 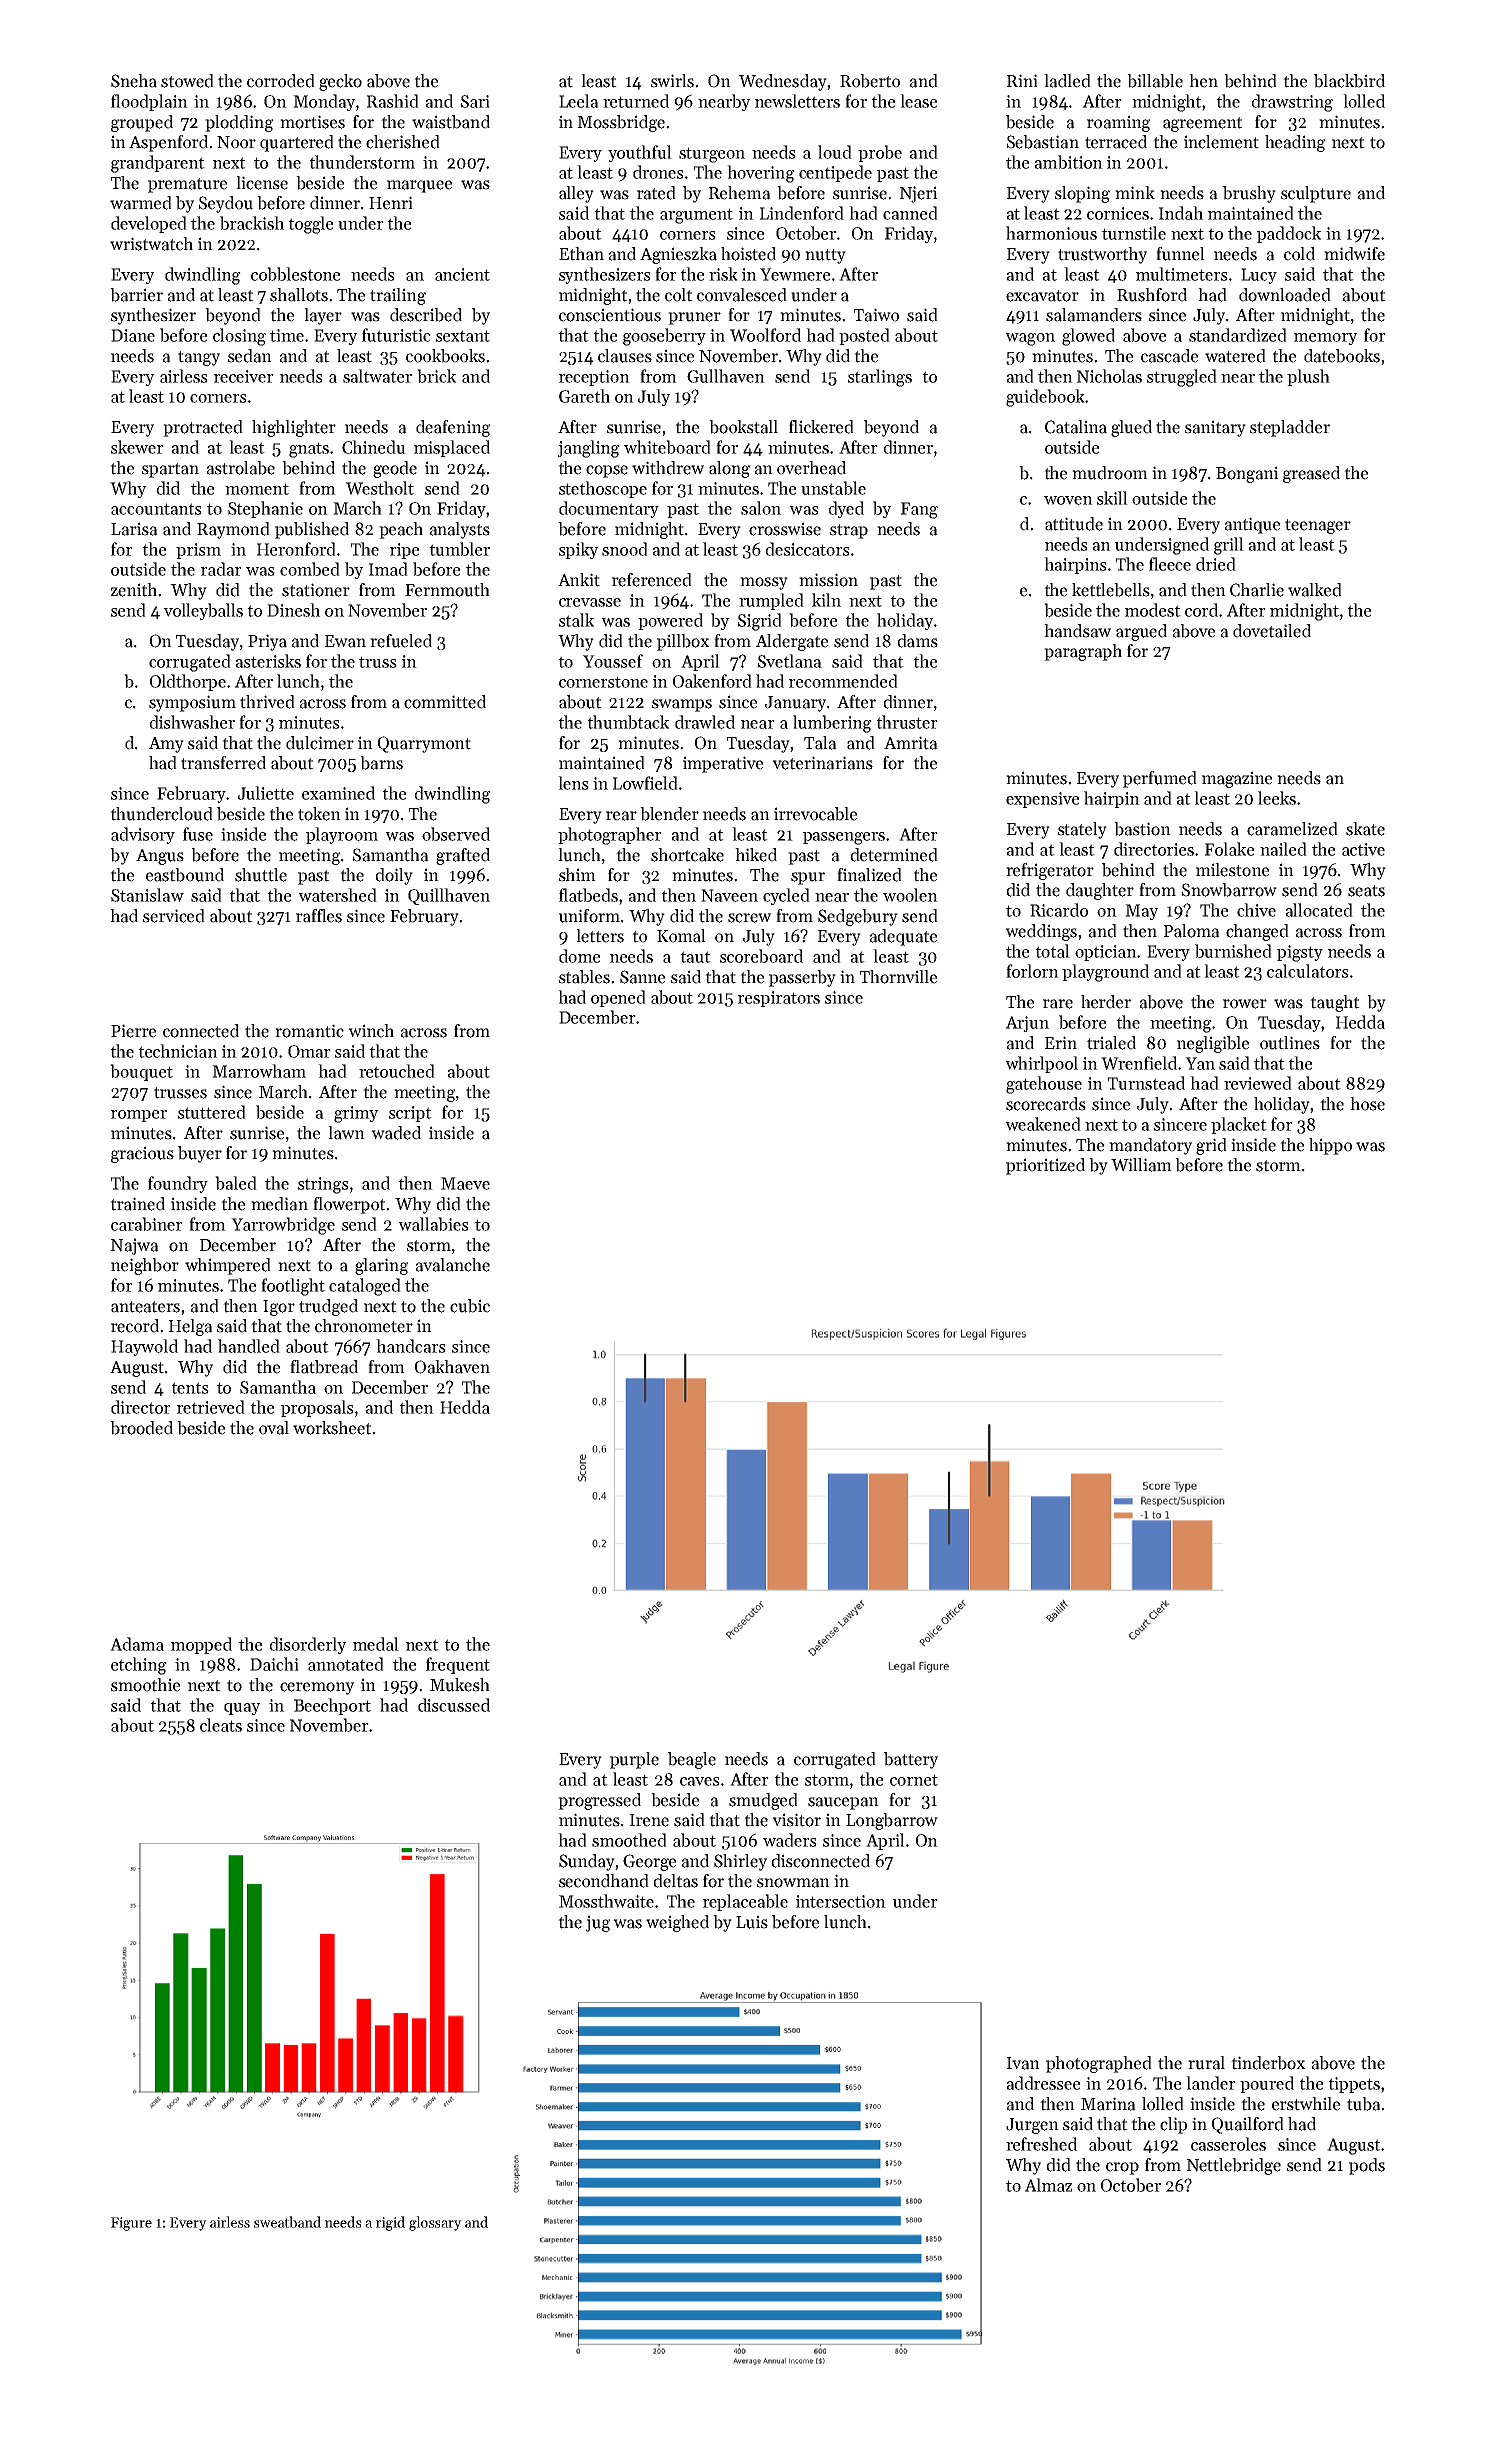 What do you see at coordinates (452, 1367) in the screenshot?
I see `Oakhaven` at bounding box center [452, 1367].
